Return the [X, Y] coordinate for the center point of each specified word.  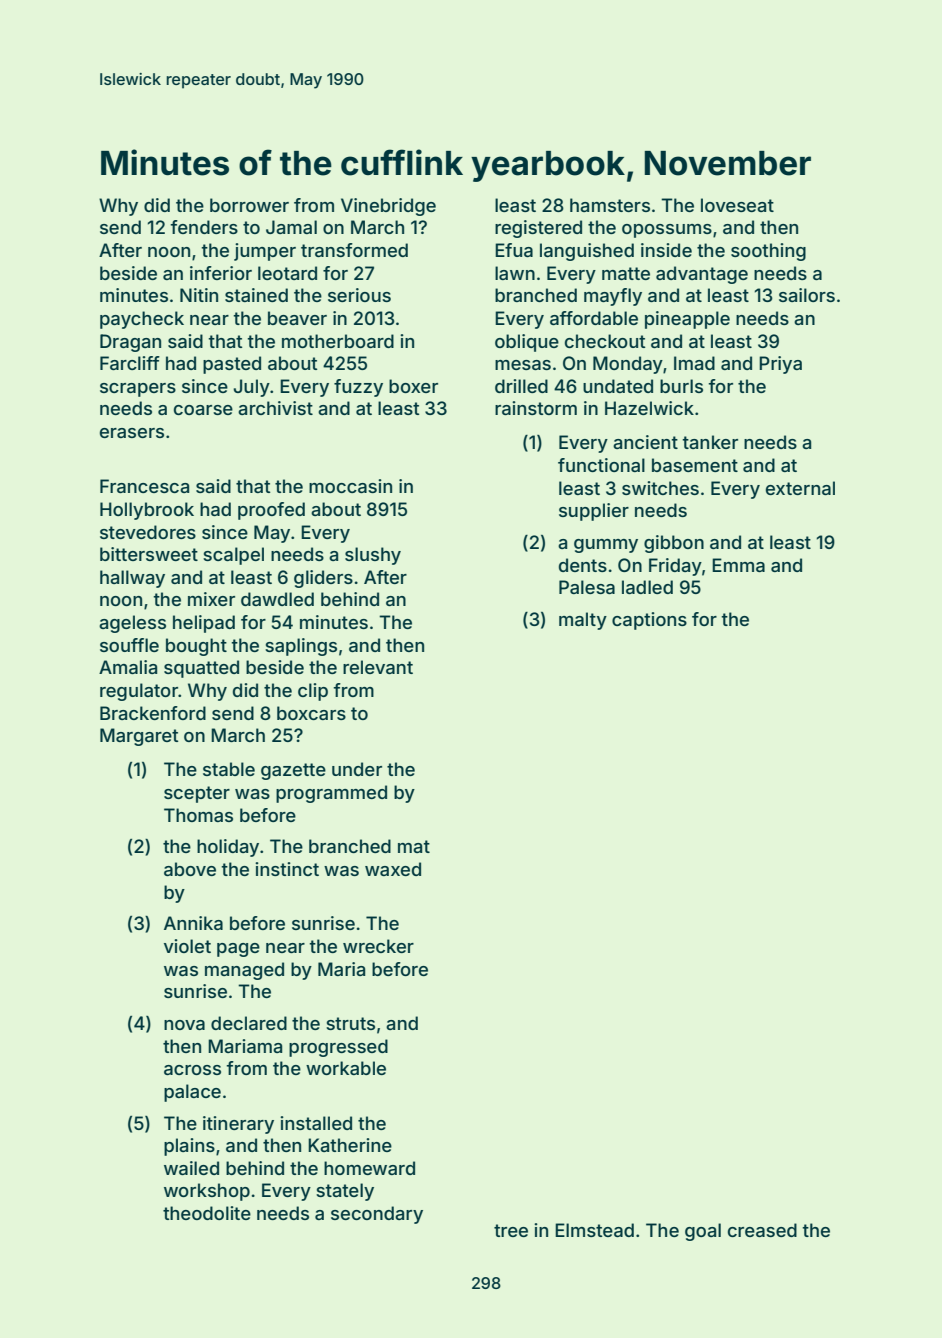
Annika [193, 923]
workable [346, 1068]
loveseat [737, 205]
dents [583, 565]
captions [649, 621]
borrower [249, 205]
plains [189, 1147]
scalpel [233, 556]
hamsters [610, 205]
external [800, 488]
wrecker [378, 946]
